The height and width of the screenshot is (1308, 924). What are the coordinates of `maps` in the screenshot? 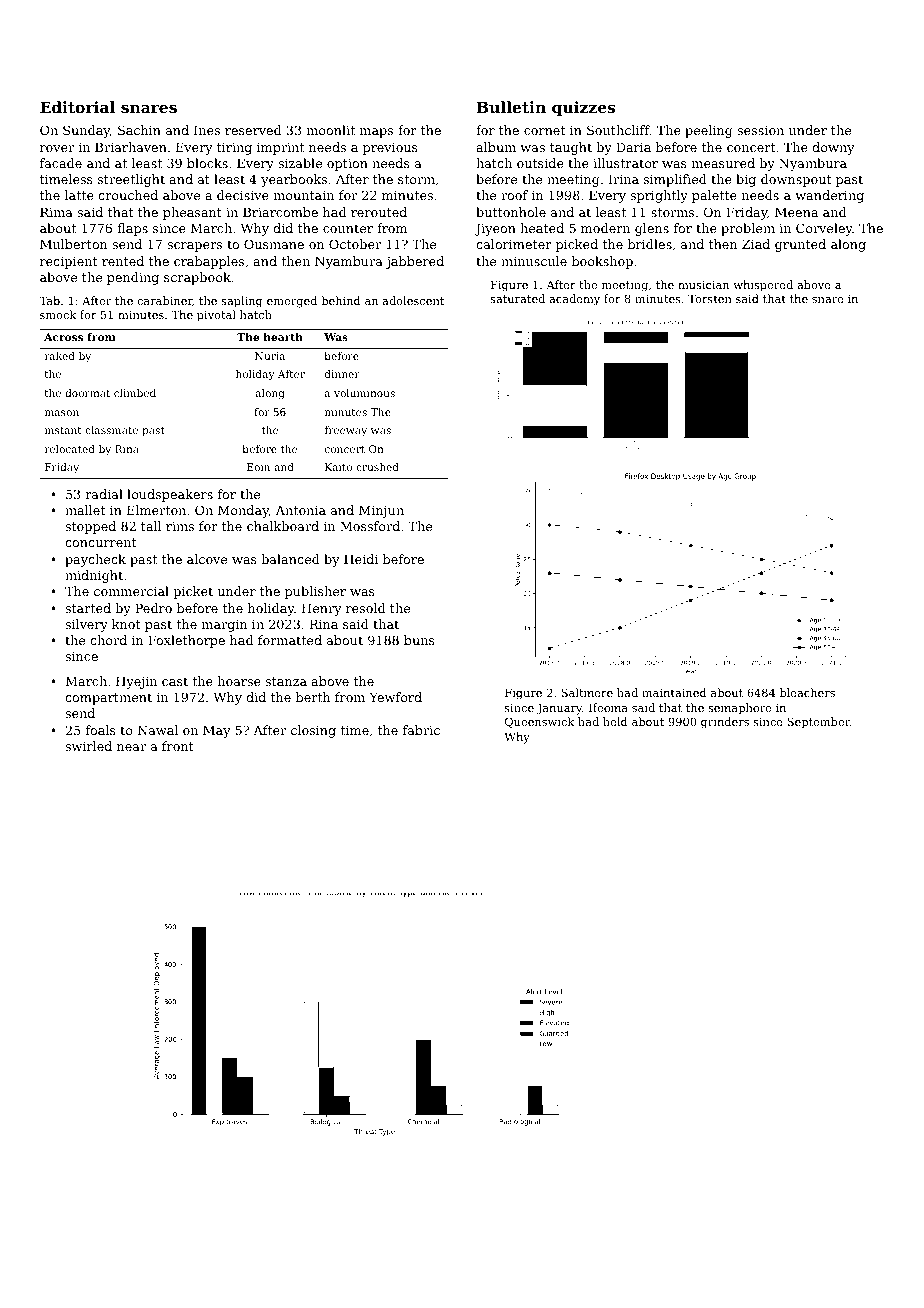 It's located at (376, 133).
